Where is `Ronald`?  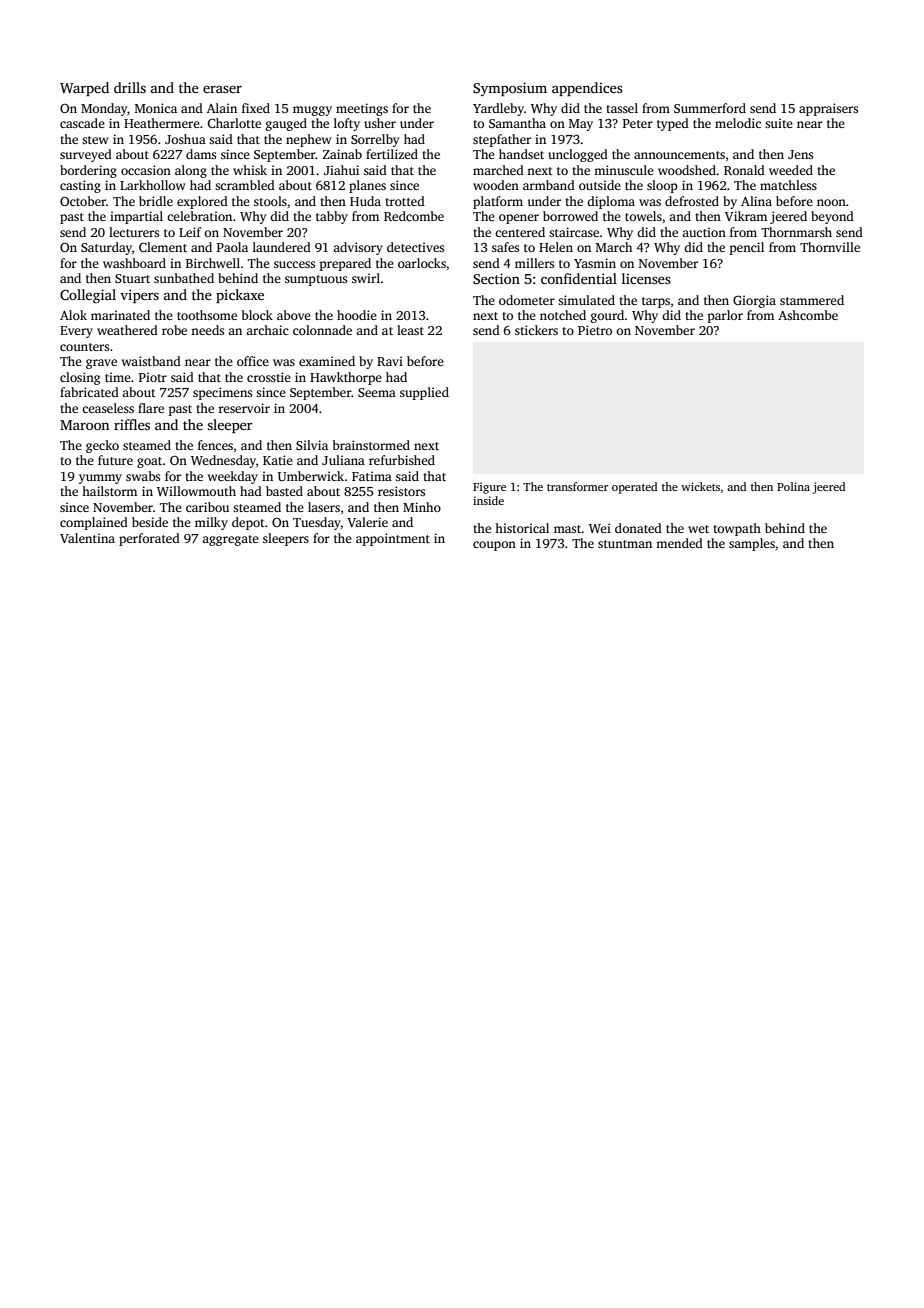 Ronald is located at coordinates (744, 170).
